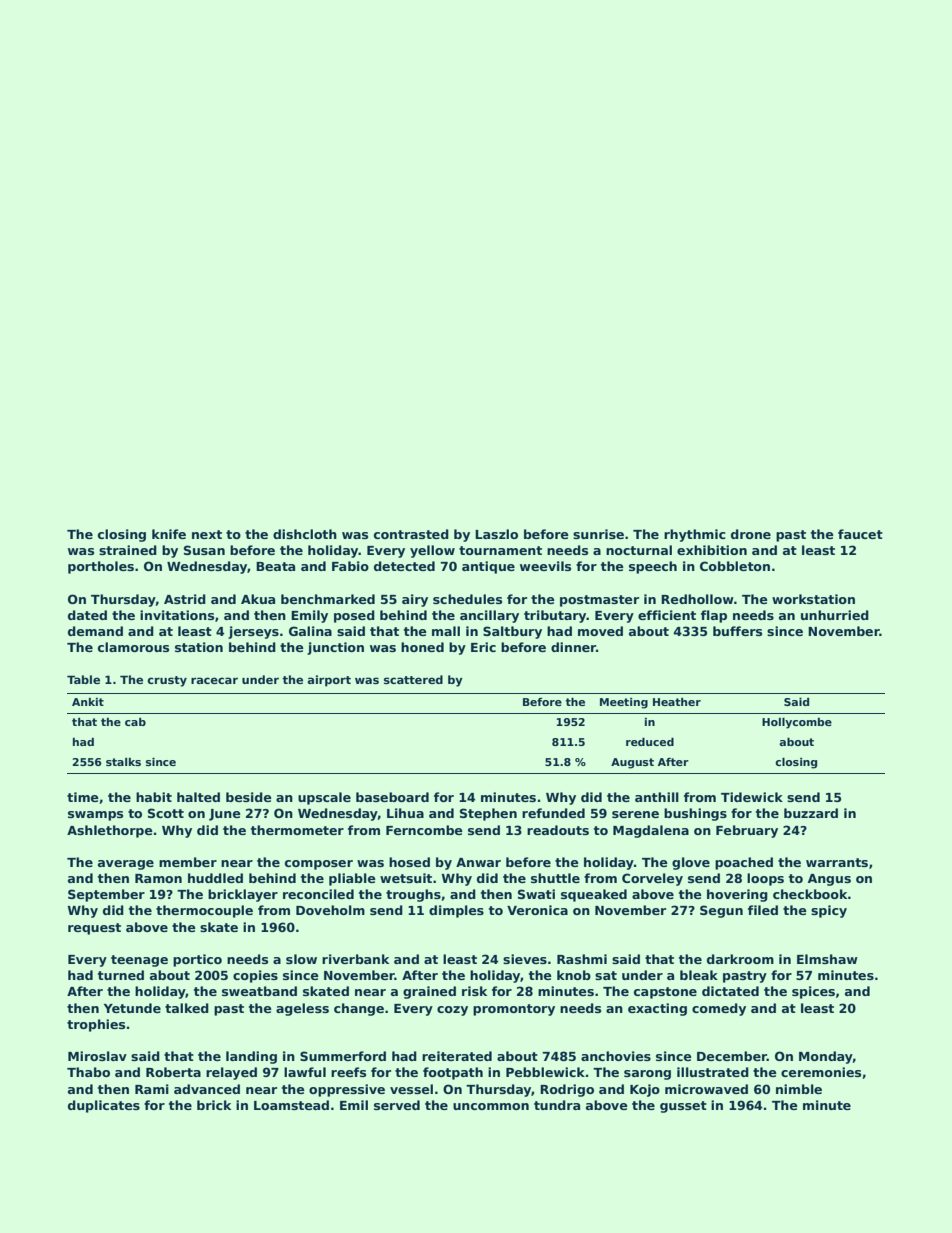  Describe the element at coordinates (215, 878) in the page. I see `huddled` at that location.
